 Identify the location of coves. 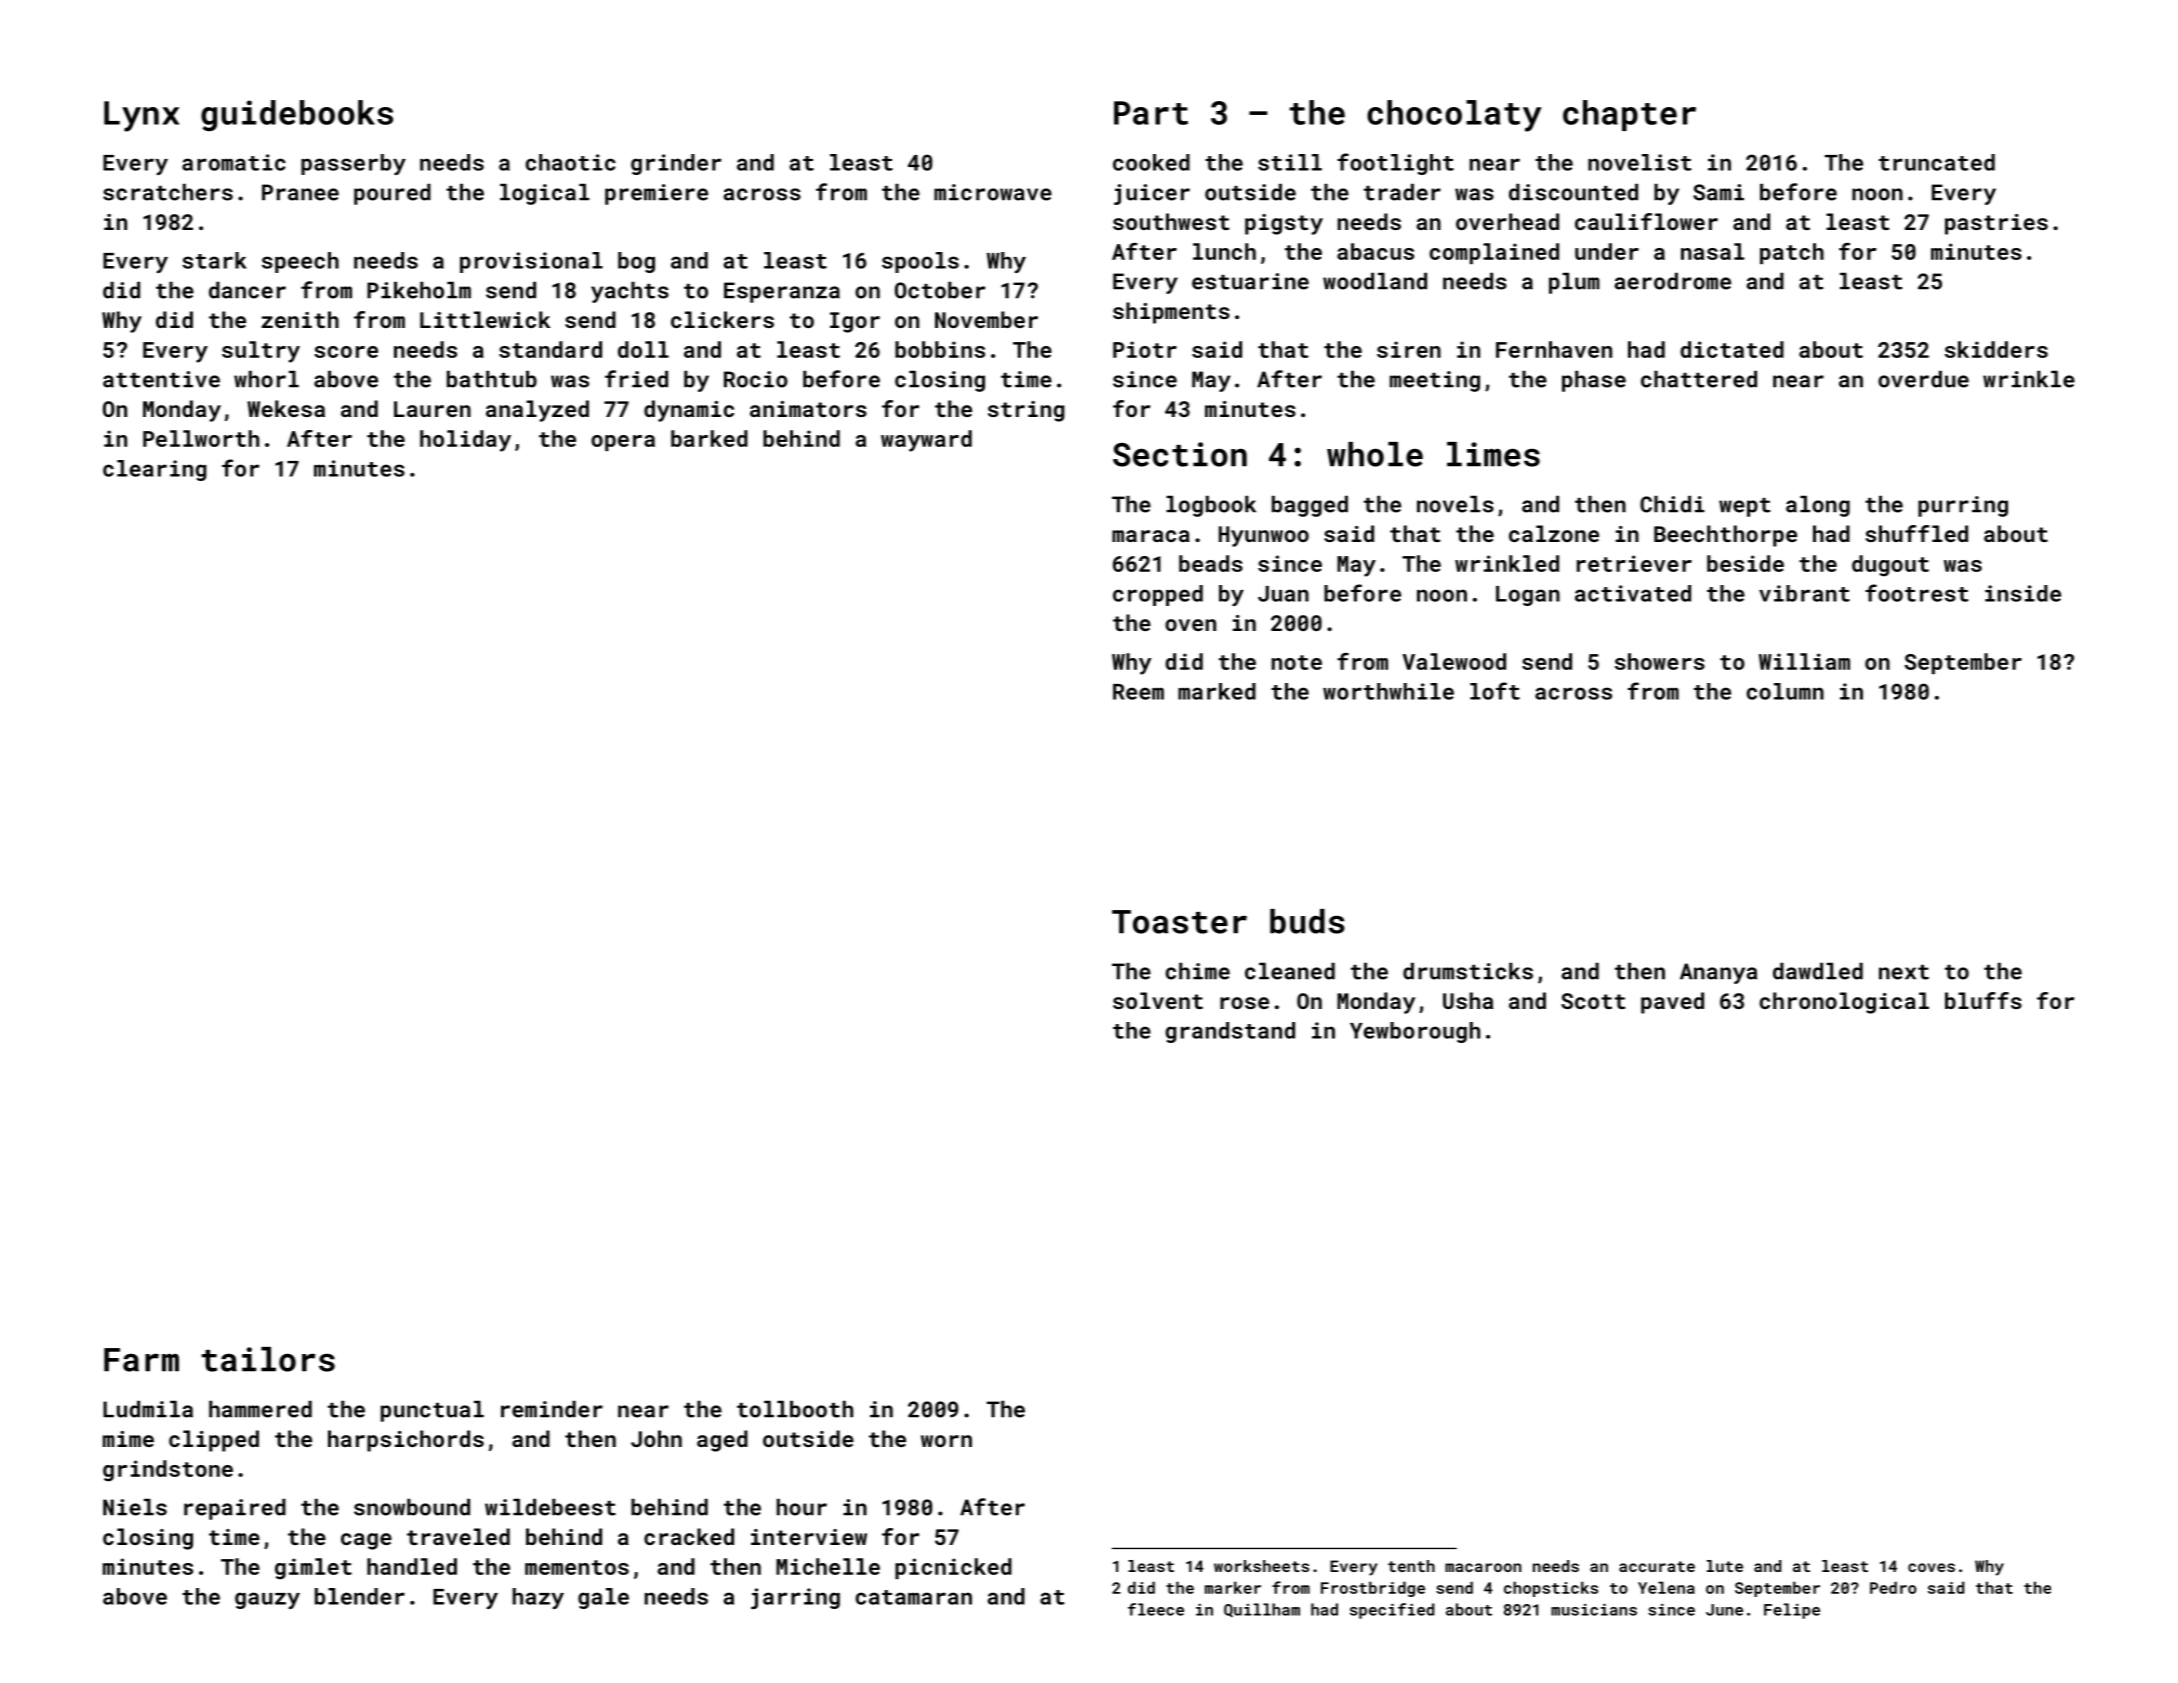
(1931, 1567).
